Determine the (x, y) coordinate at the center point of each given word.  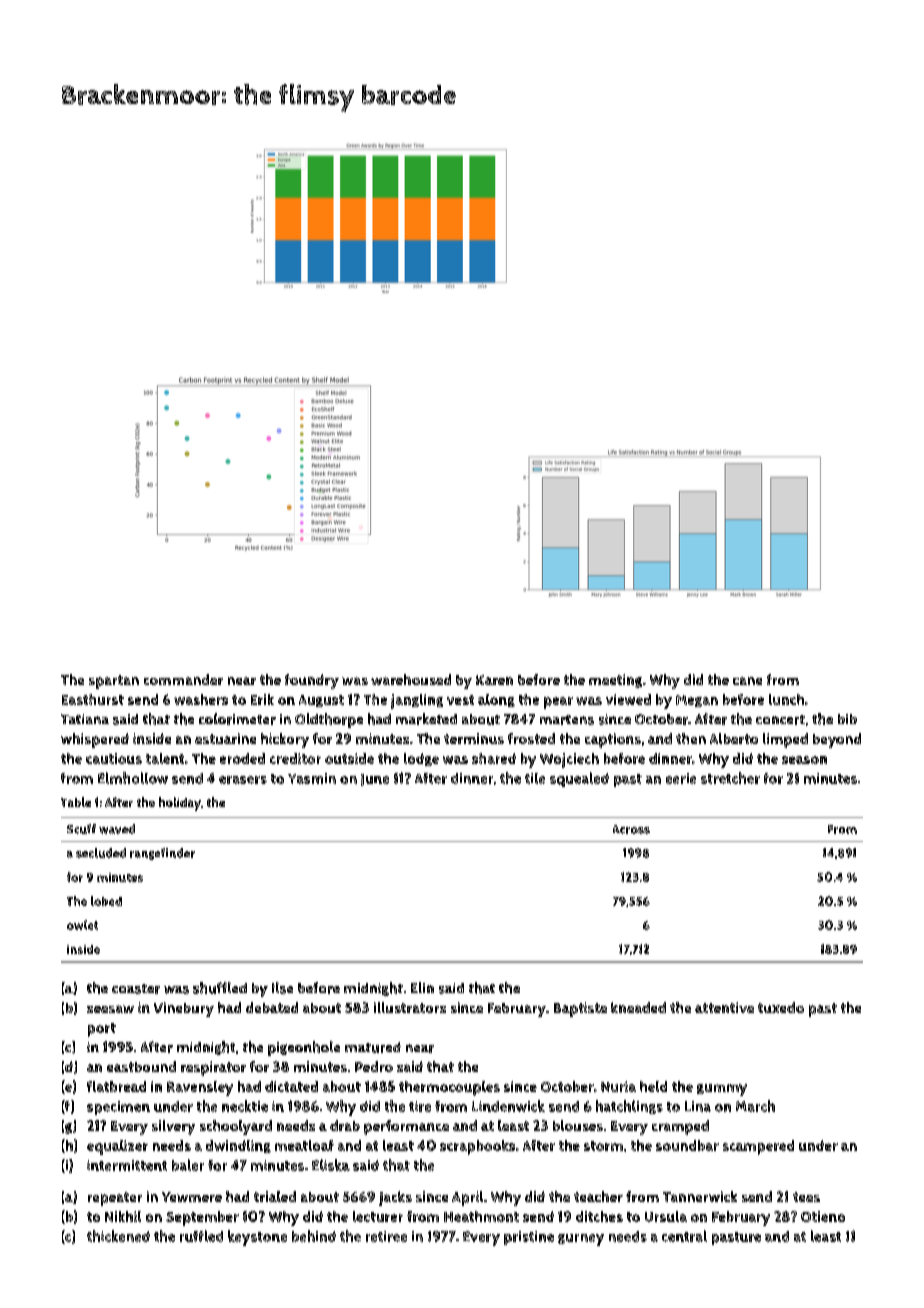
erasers (243, 780)
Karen (494, 680)
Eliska (331, 1165)
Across (631, 829)
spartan (114, 682)
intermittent (127, 1165)
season (804, 760)
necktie (245, 1106)
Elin (422, 987)
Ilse (282, 988)
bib (847, 719)
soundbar (687, 1145)
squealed (579, 779)
